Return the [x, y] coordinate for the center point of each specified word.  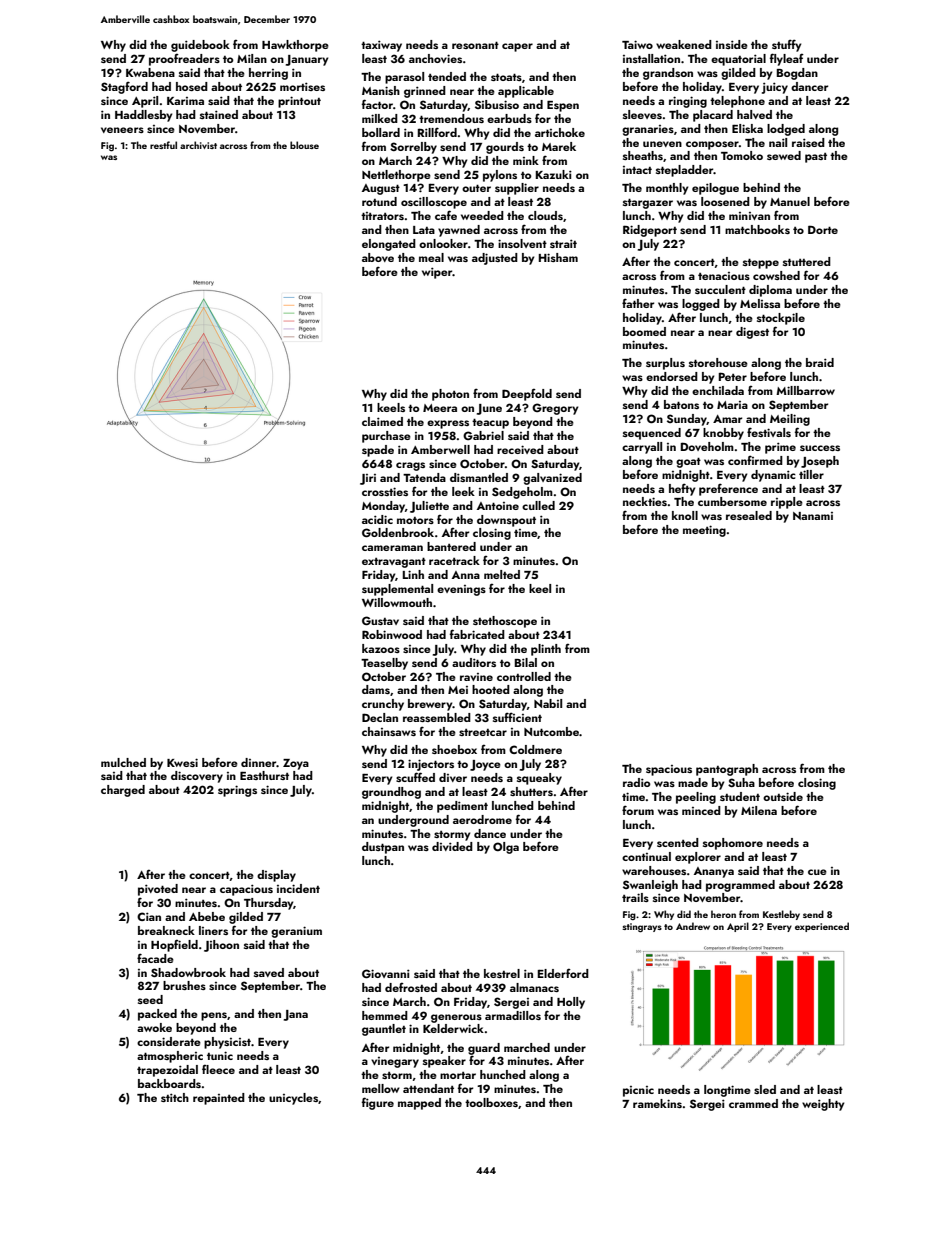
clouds [545, 215]
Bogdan [797, 74]
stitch [175, 1097]
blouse [304, 145]
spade [378, 451]
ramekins [657, 1103]
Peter [733, 376]
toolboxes [491, 1102]
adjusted [495, 259]
